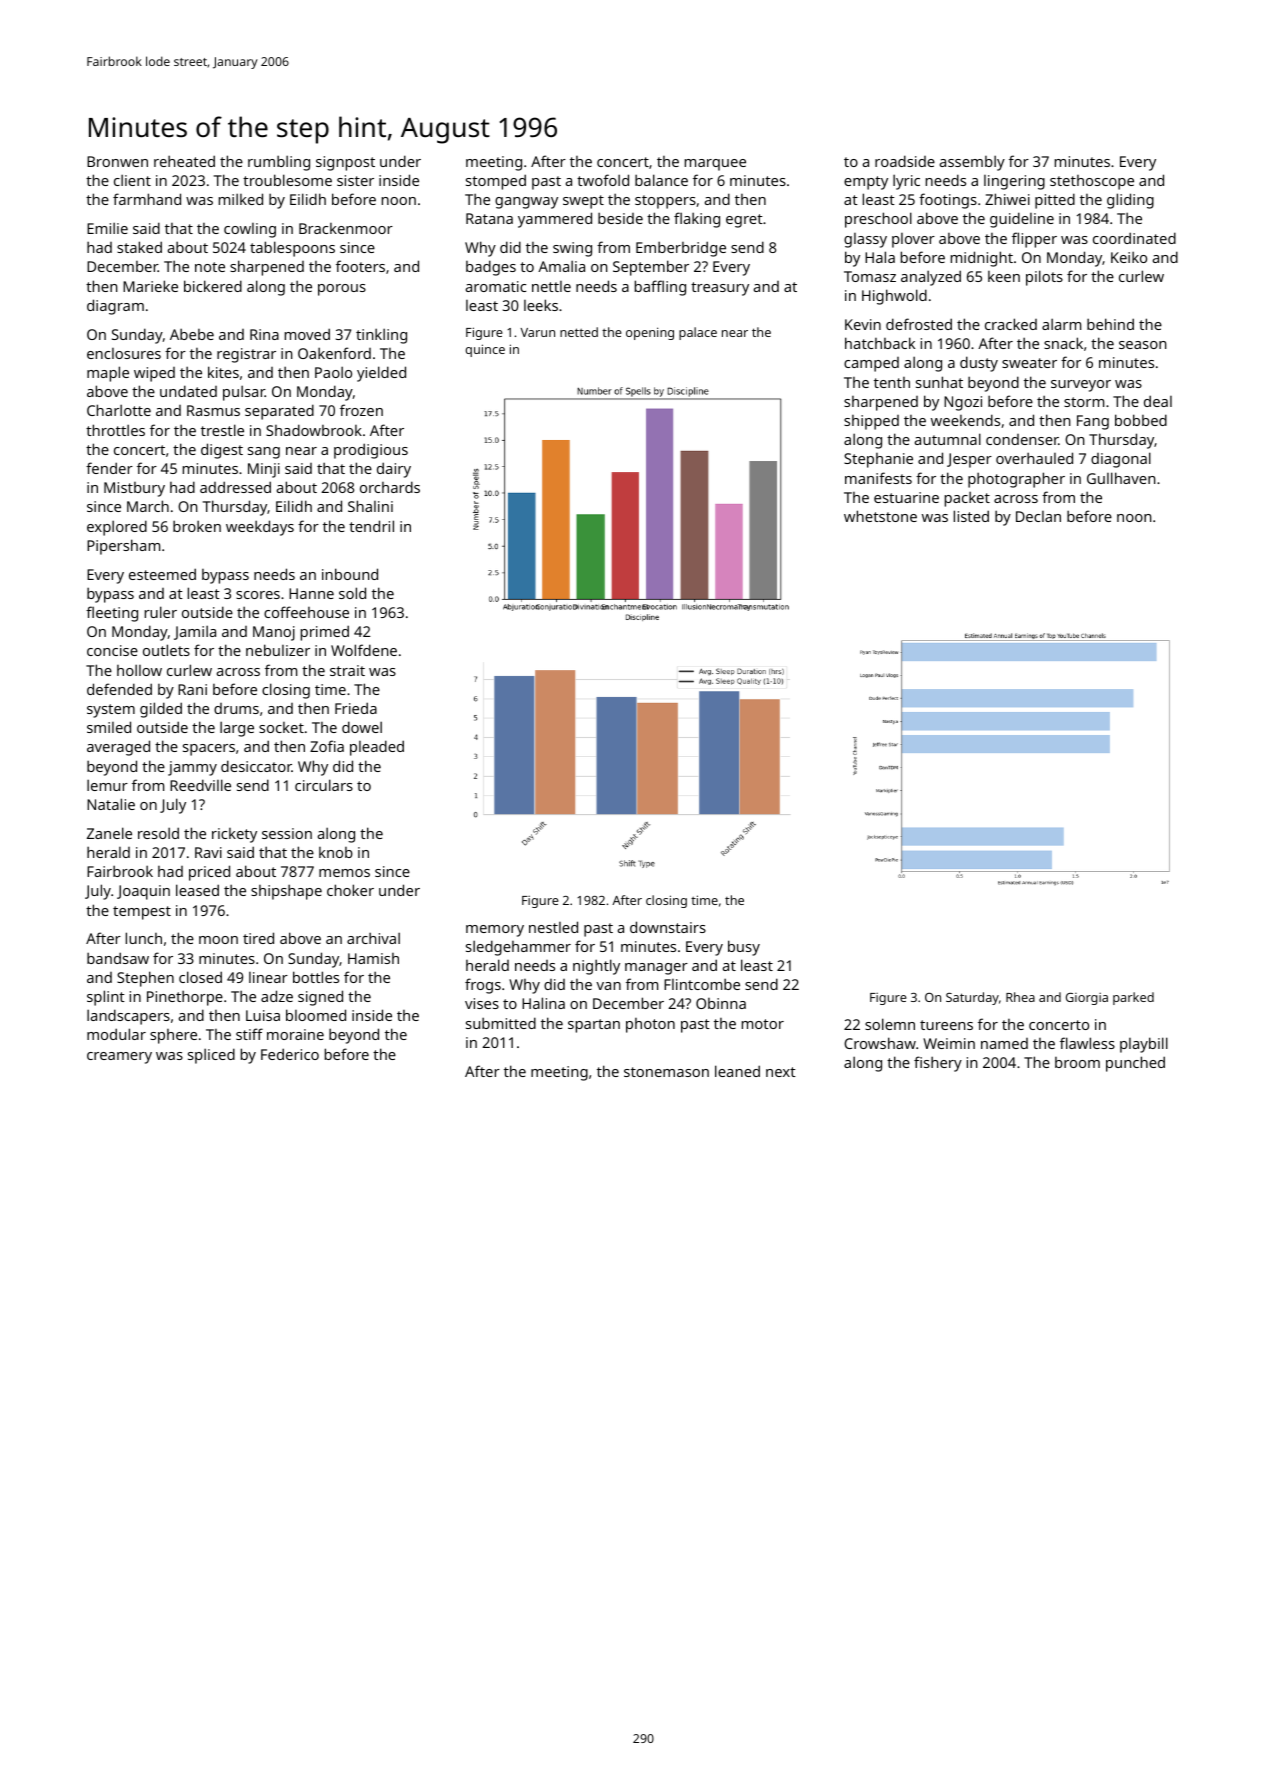 Image resolution: width=1266 pixels, height=1790 pixels. Describe the element at coordinates (1038, 516) in the image. I see `Declan` at that location.
